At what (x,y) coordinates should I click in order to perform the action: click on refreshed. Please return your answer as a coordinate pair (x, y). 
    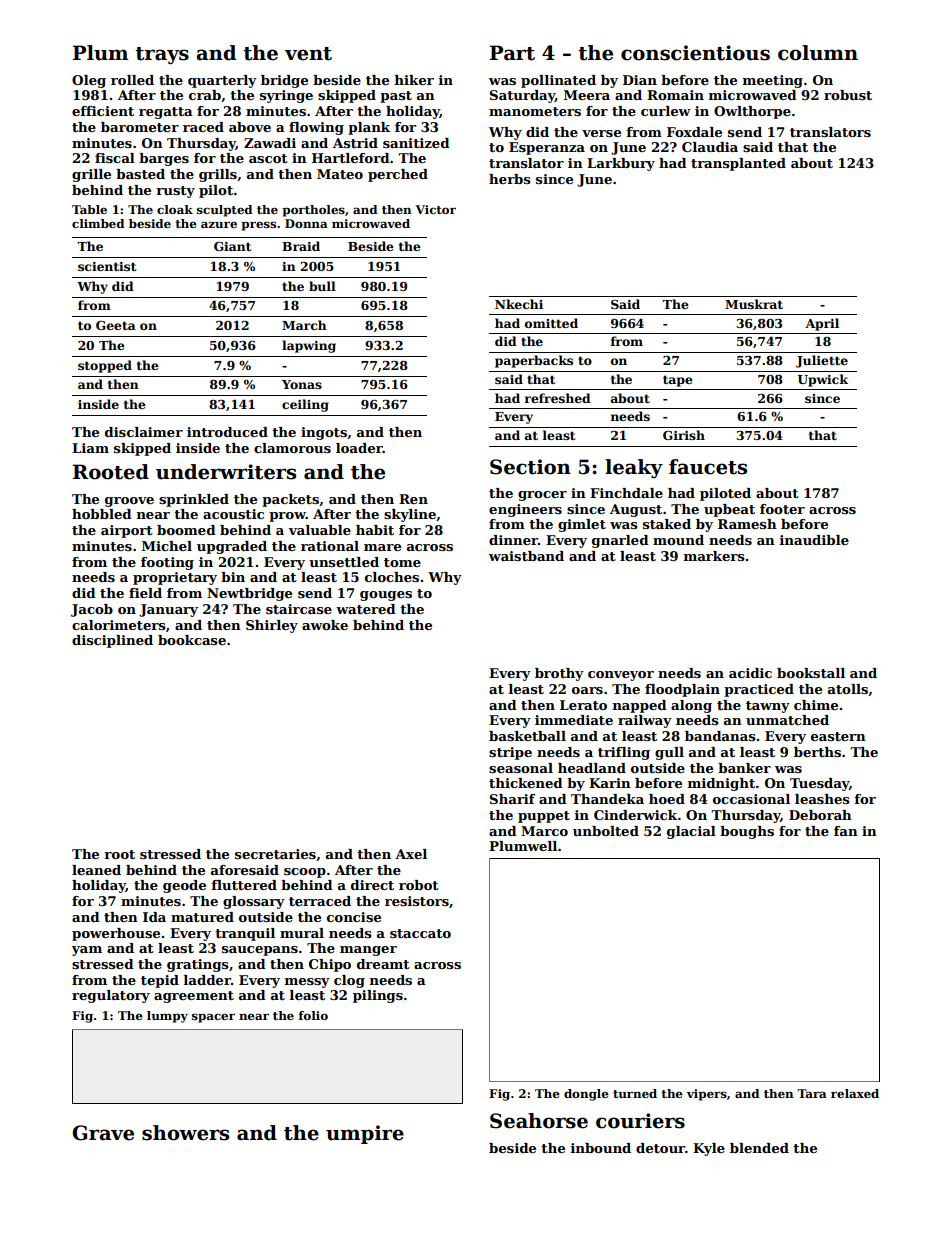
    Looking at the image, I should click on (558, 398).
